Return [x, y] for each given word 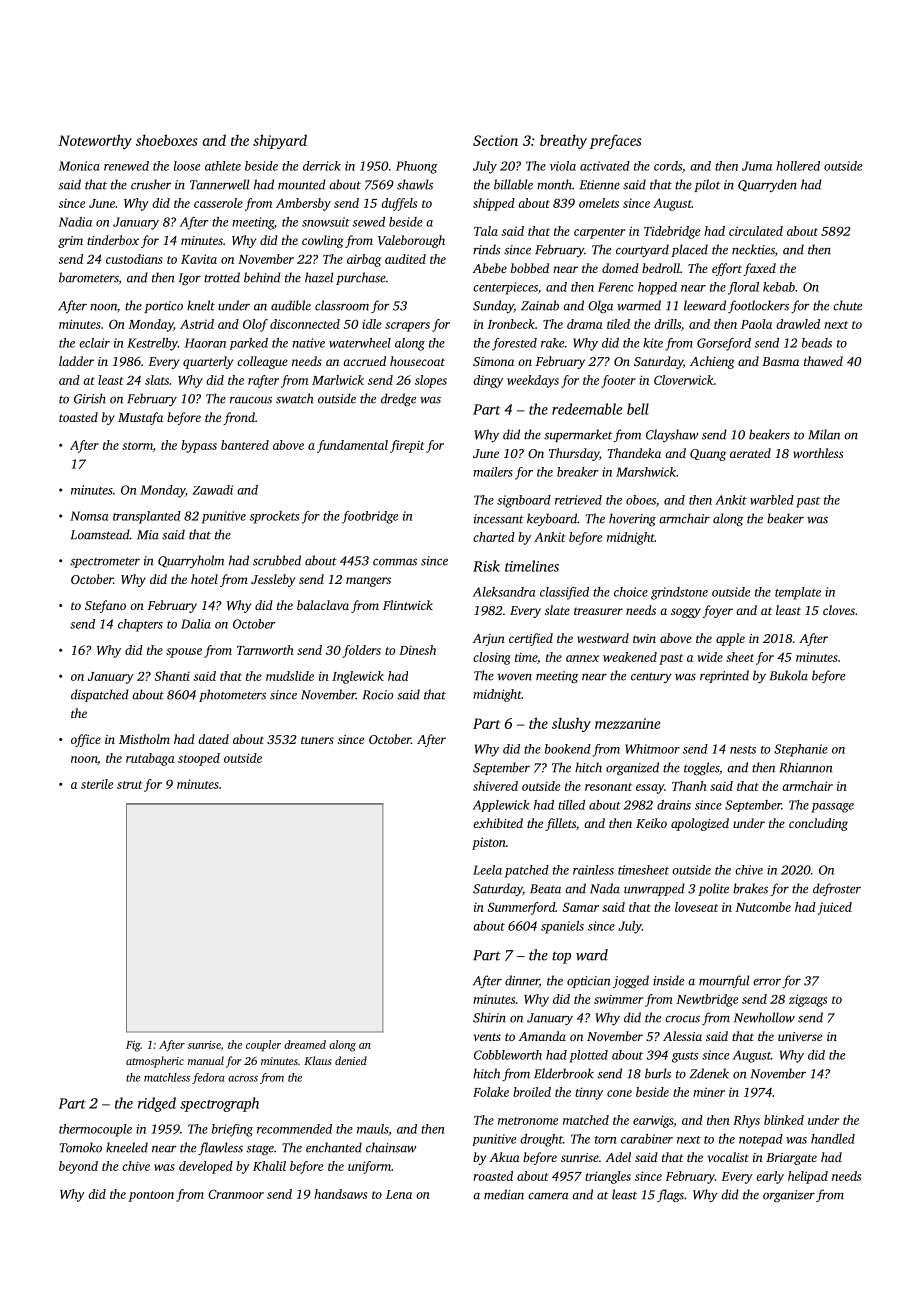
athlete [223, 166]
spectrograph [219, 1104]
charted [494, 537]
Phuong [416, 167]
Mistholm [144, 739]
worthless [818, 453]
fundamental [352, 446]
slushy [571, 724]
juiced [835, 908]
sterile [97, 784]
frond [239, 418]
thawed [823, 361]
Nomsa [89, 516]
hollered [798, 166]
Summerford [521, 908]
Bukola [789, 675]
